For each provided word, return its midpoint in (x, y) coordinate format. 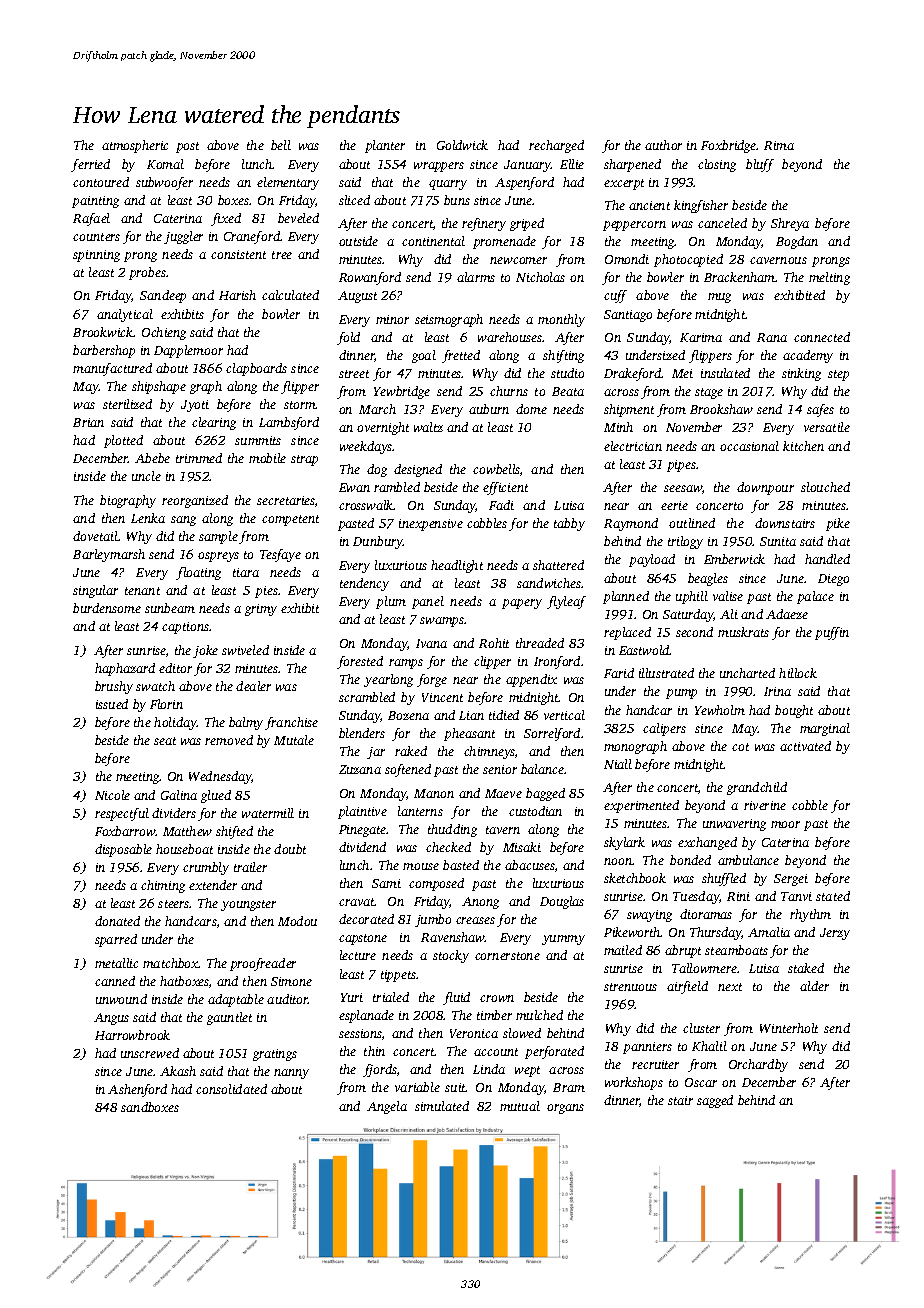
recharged (556, 146)
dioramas (706, 914)
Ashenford (137, 1090)
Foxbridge (729, 146)
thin (374, 1051)
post (187, 147)
